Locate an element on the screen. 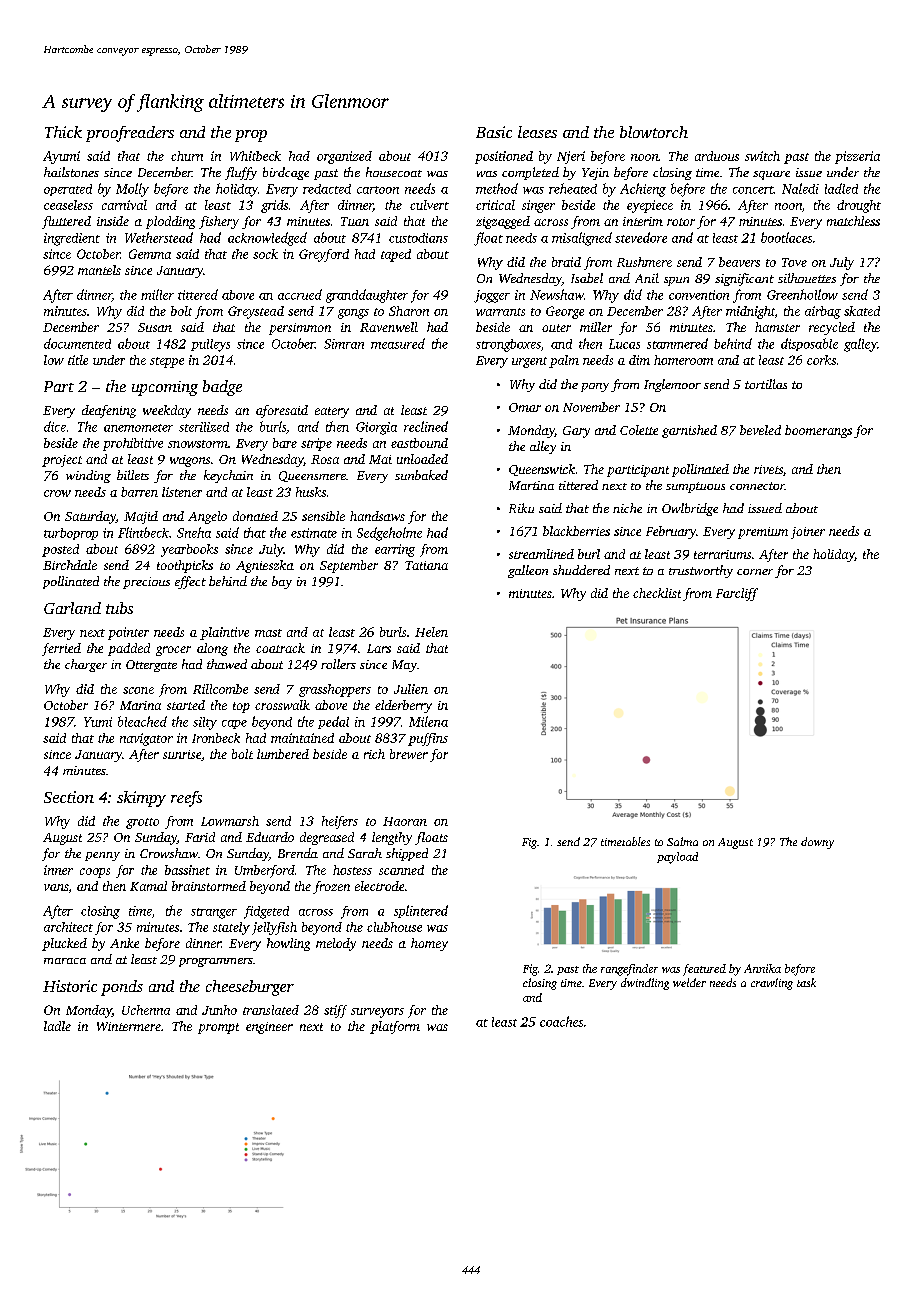  leases is located at coordinates (537, 132).
